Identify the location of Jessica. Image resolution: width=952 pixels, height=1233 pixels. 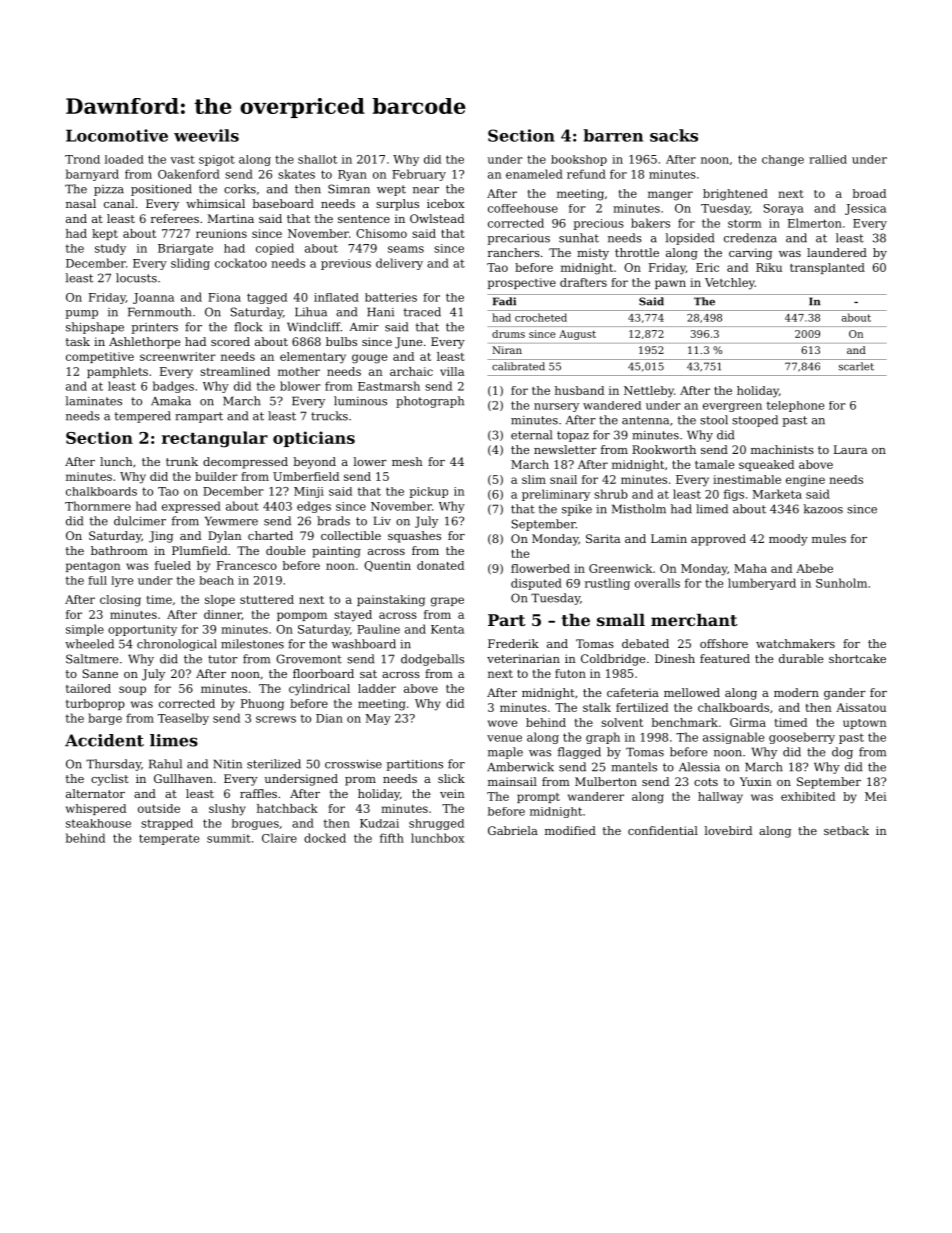
(865, 209).
